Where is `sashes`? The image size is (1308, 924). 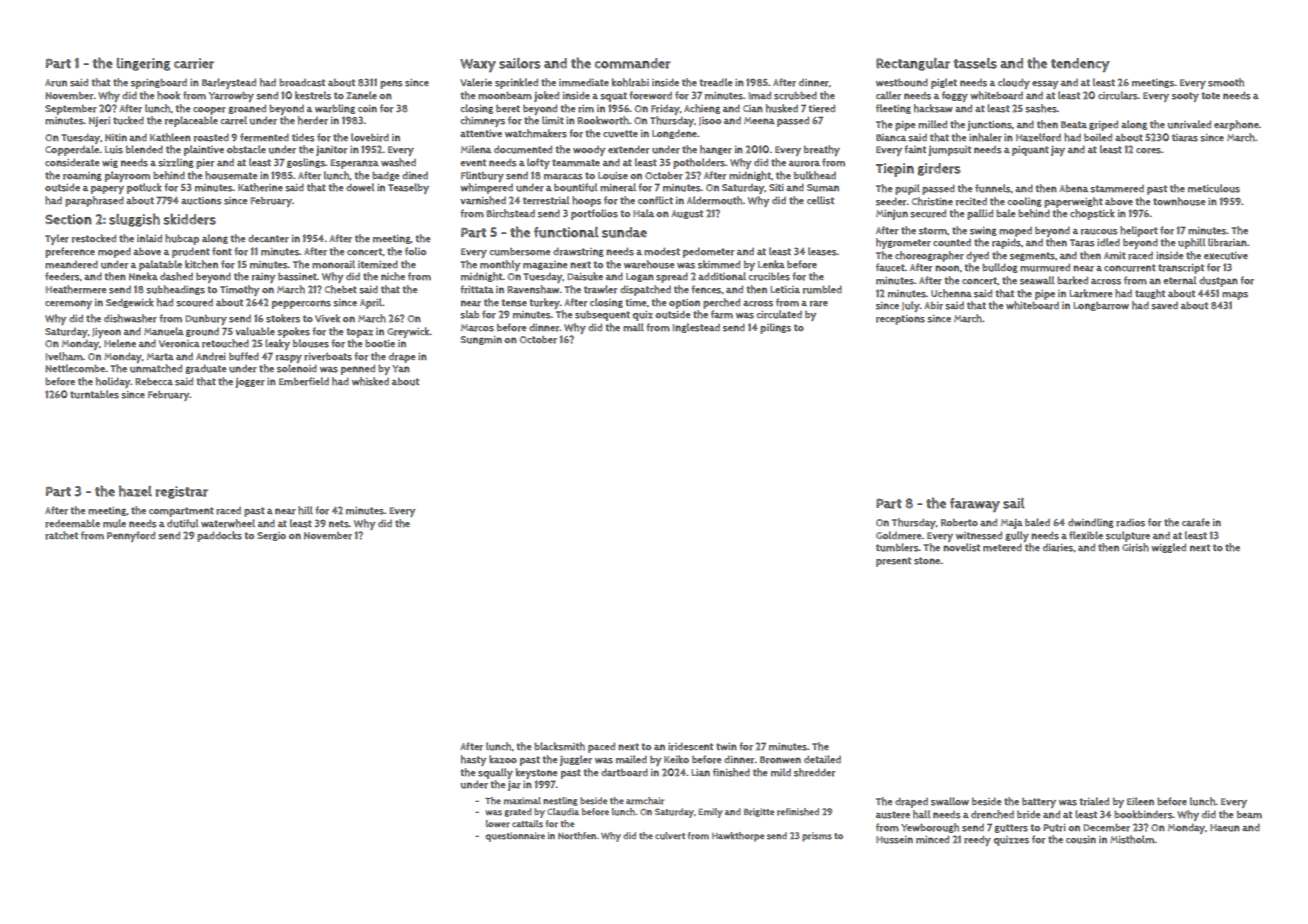 sashes is located at coordinates (1041, 108).
